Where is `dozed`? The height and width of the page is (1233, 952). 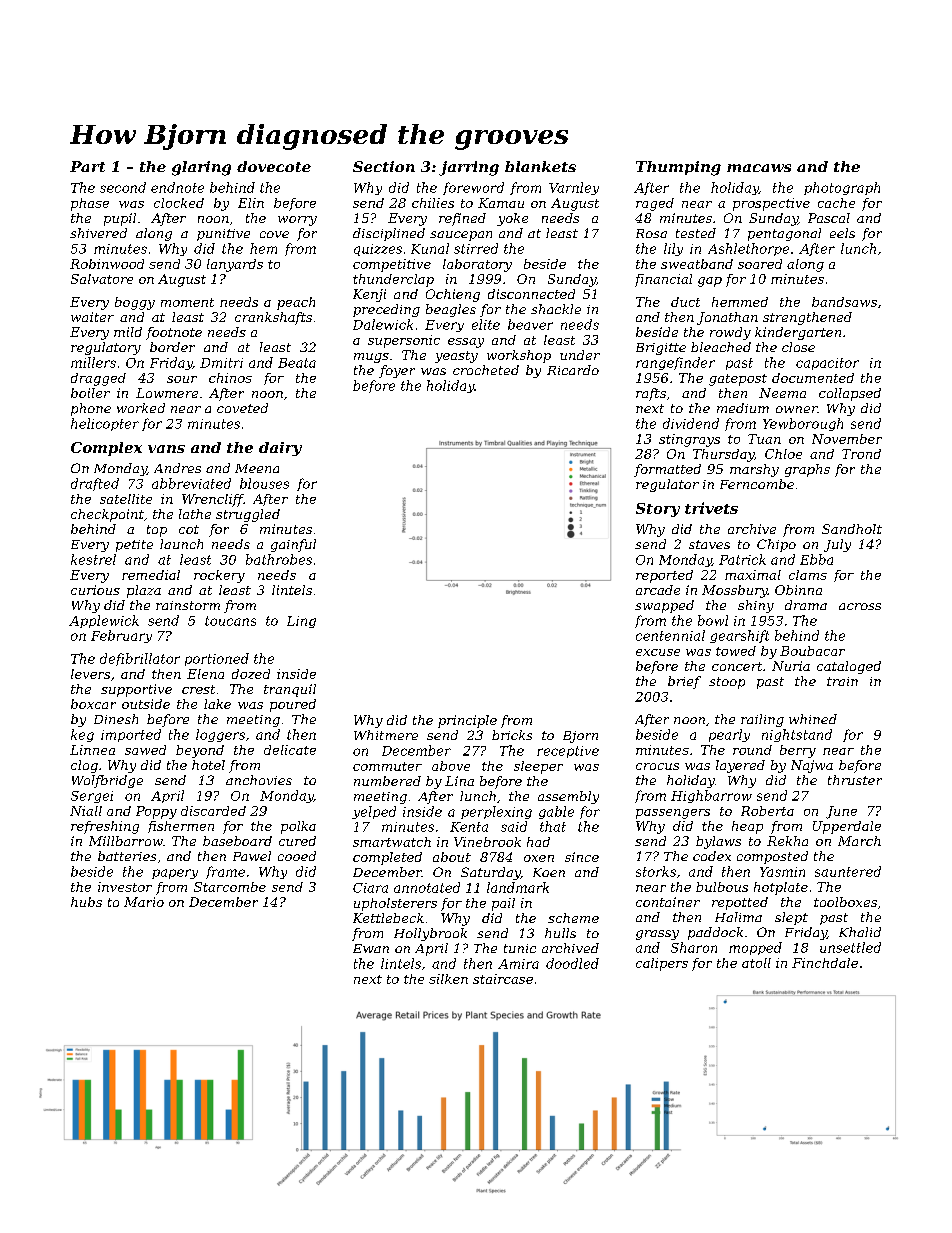 dozed is located at coordinates (251, 674).
